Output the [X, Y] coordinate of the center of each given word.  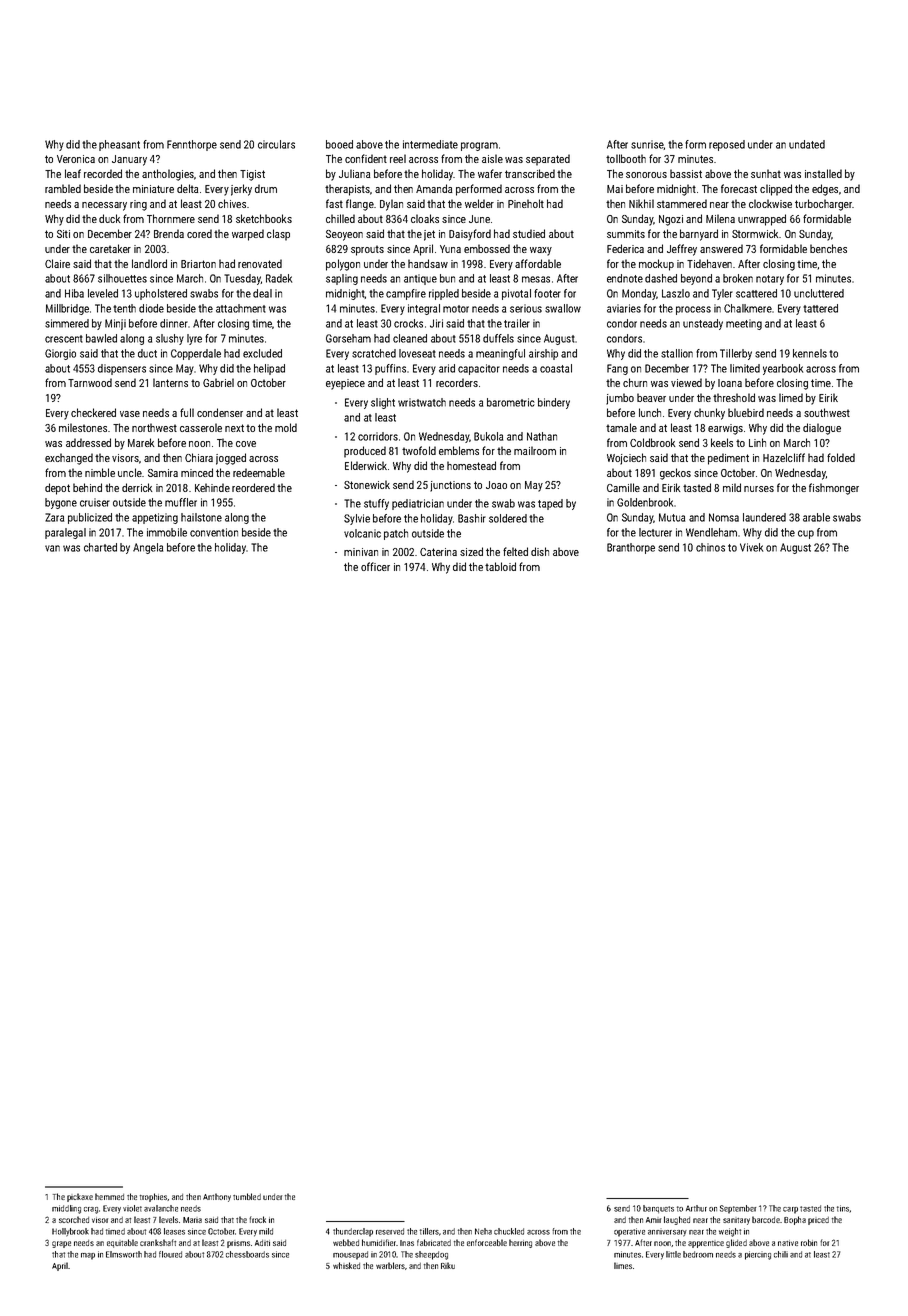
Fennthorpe [192, 145]
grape [61, 1244]
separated [548, 160]
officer [375, 566]
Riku [448, 1265]
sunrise [647, 145]
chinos [710, 547]
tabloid [500, 566]
